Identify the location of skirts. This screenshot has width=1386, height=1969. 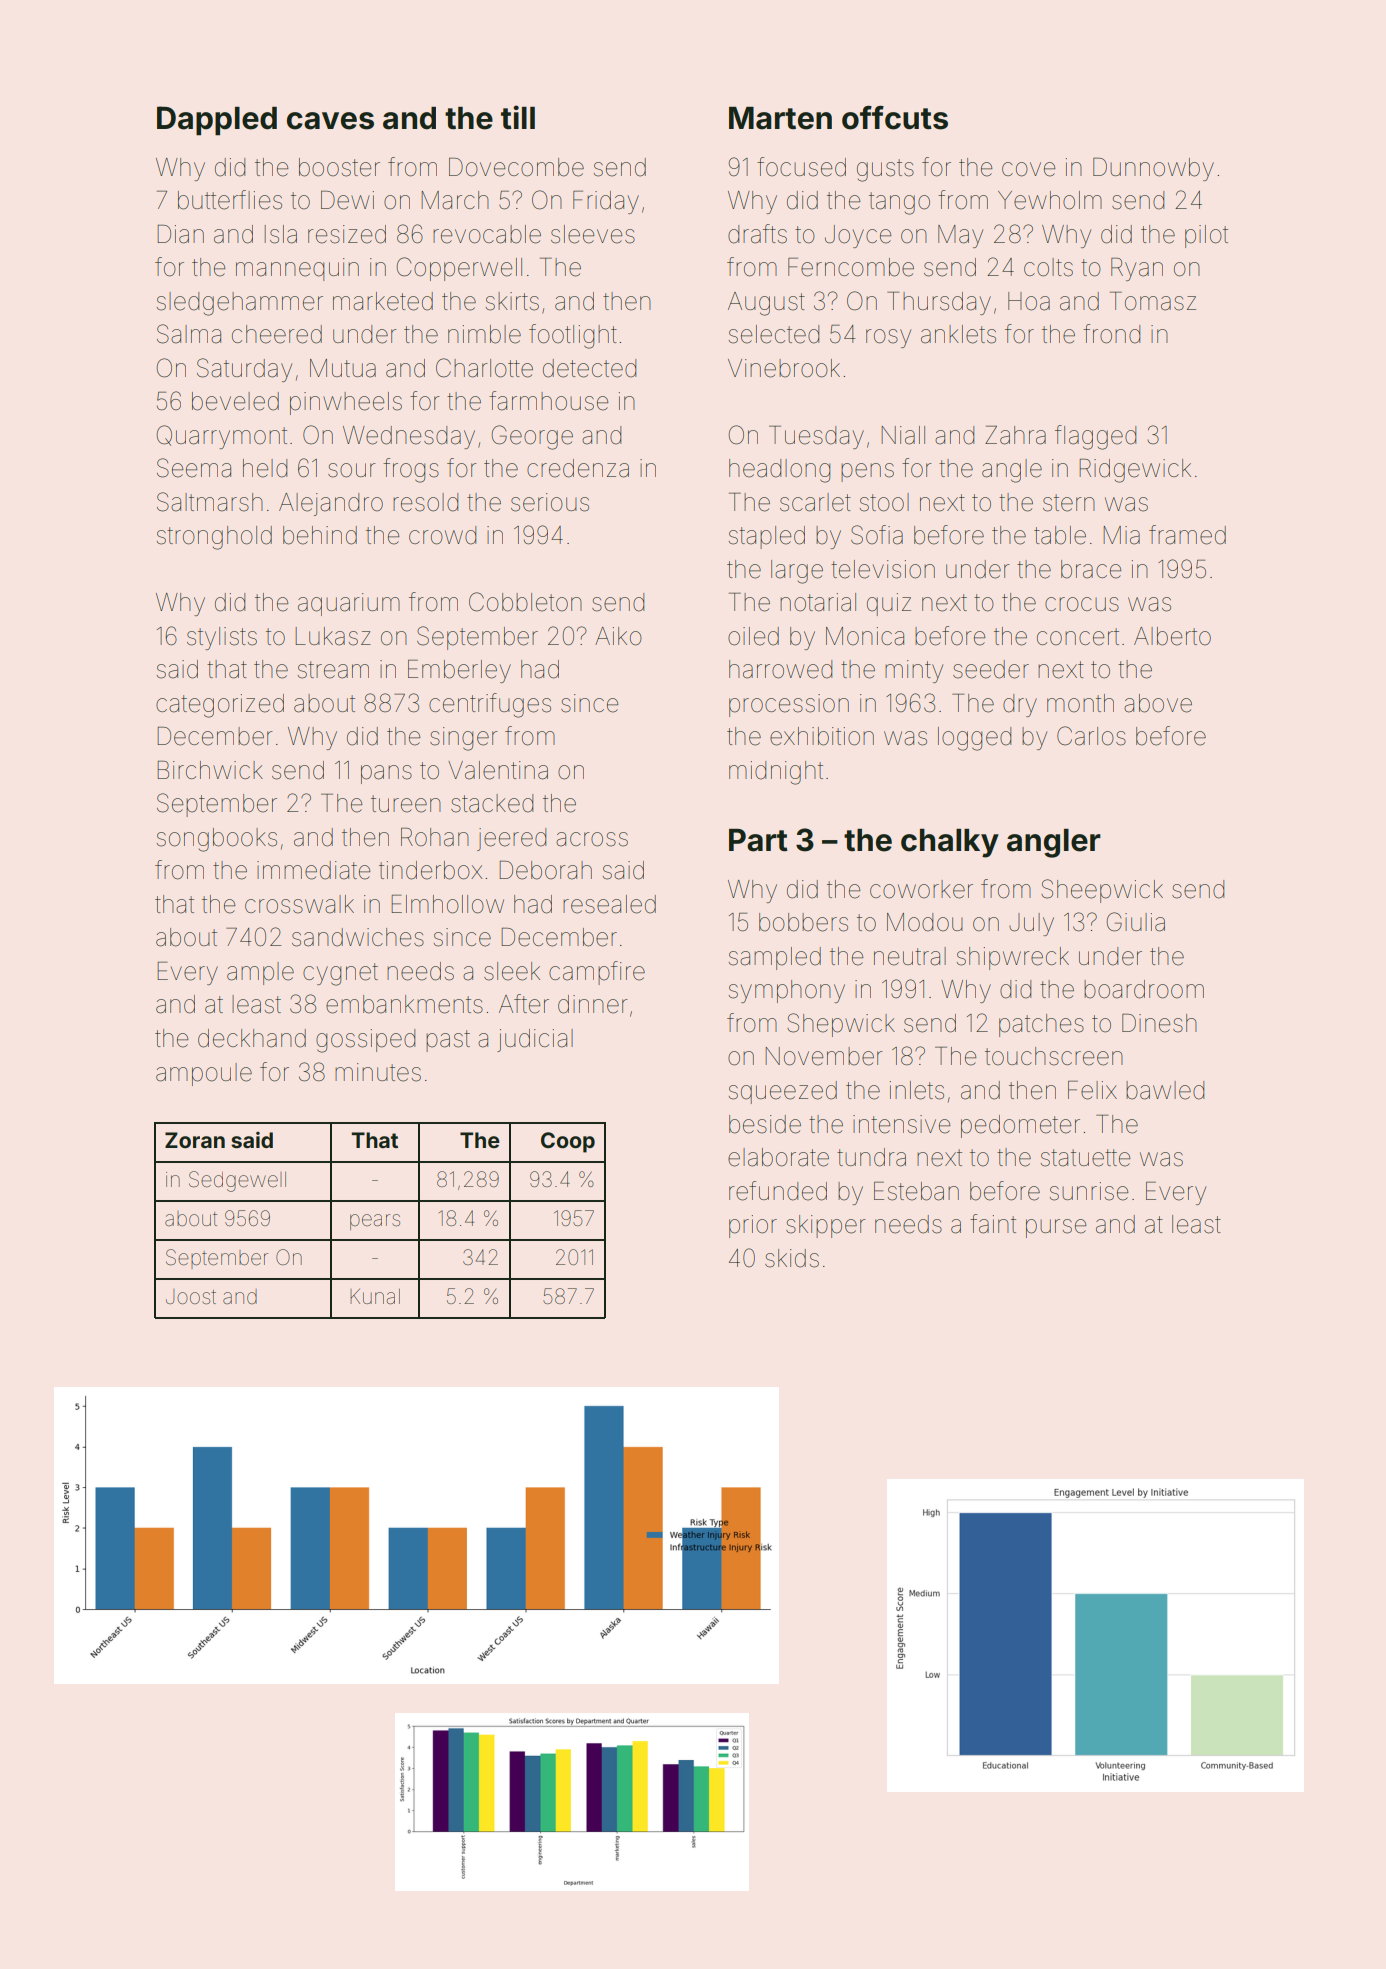
(512, 301).
